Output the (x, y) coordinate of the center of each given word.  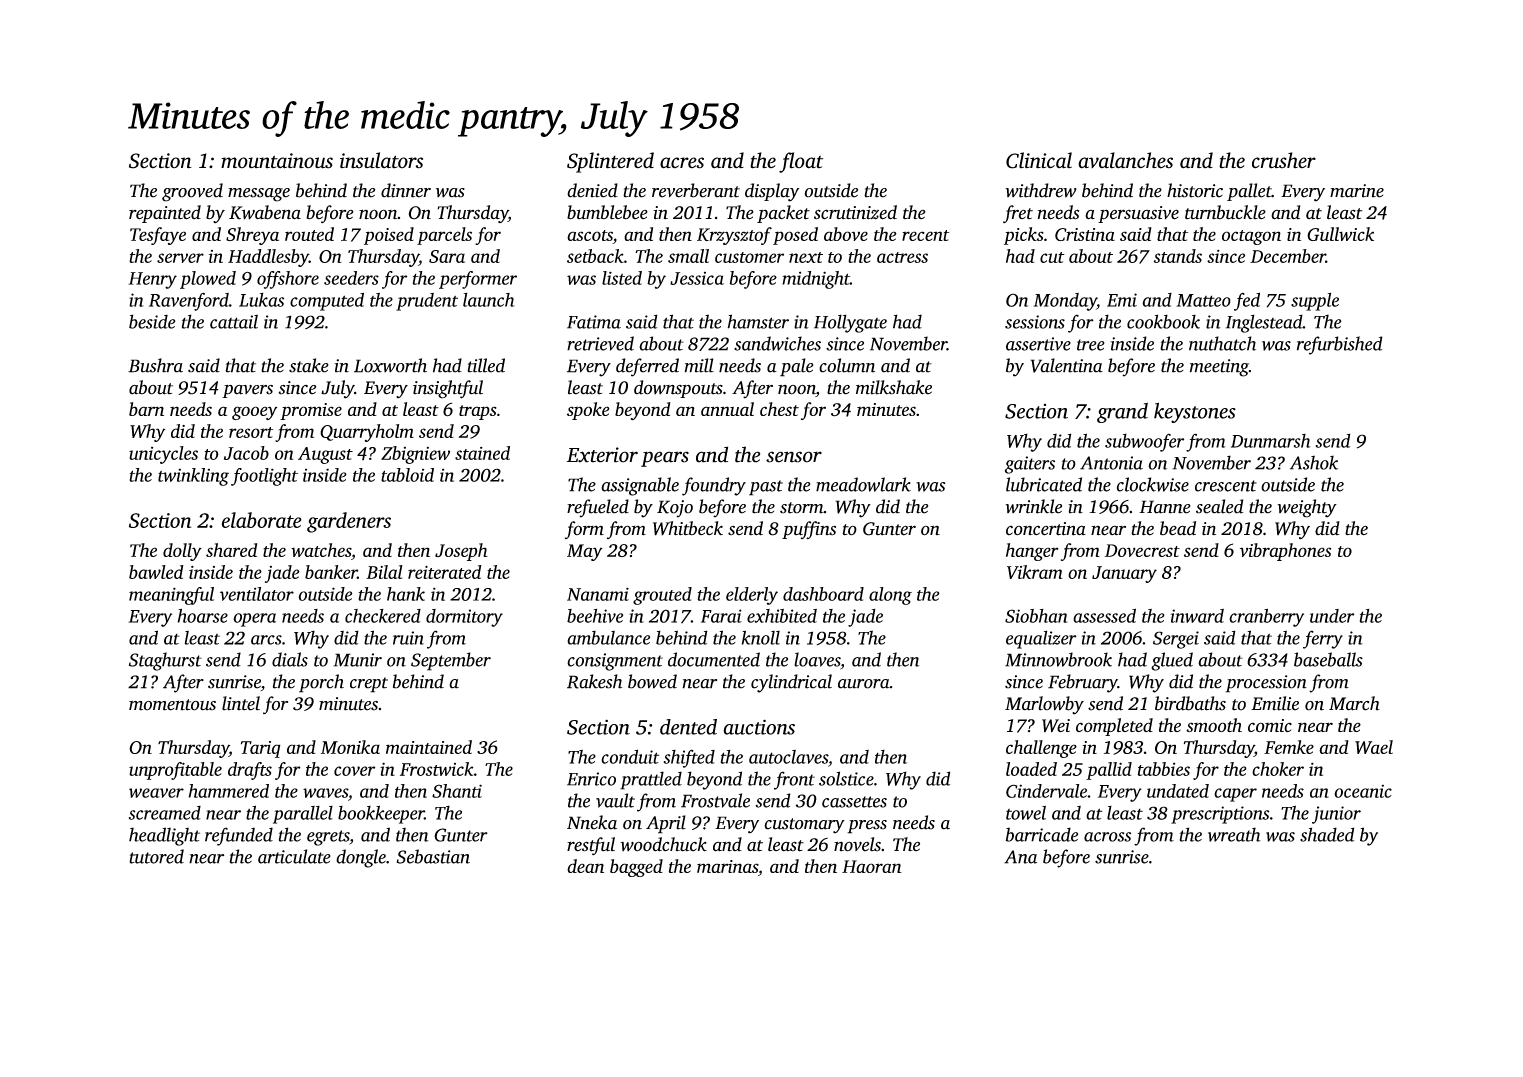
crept (369, 685)
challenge (1041, 749)
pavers (247, 391)
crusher (1284, 160)
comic (1270, 725)
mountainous (277, 161)
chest (779, 409)
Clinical (1039, 160)
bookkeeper (381, 814)
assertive (1038, 344)
